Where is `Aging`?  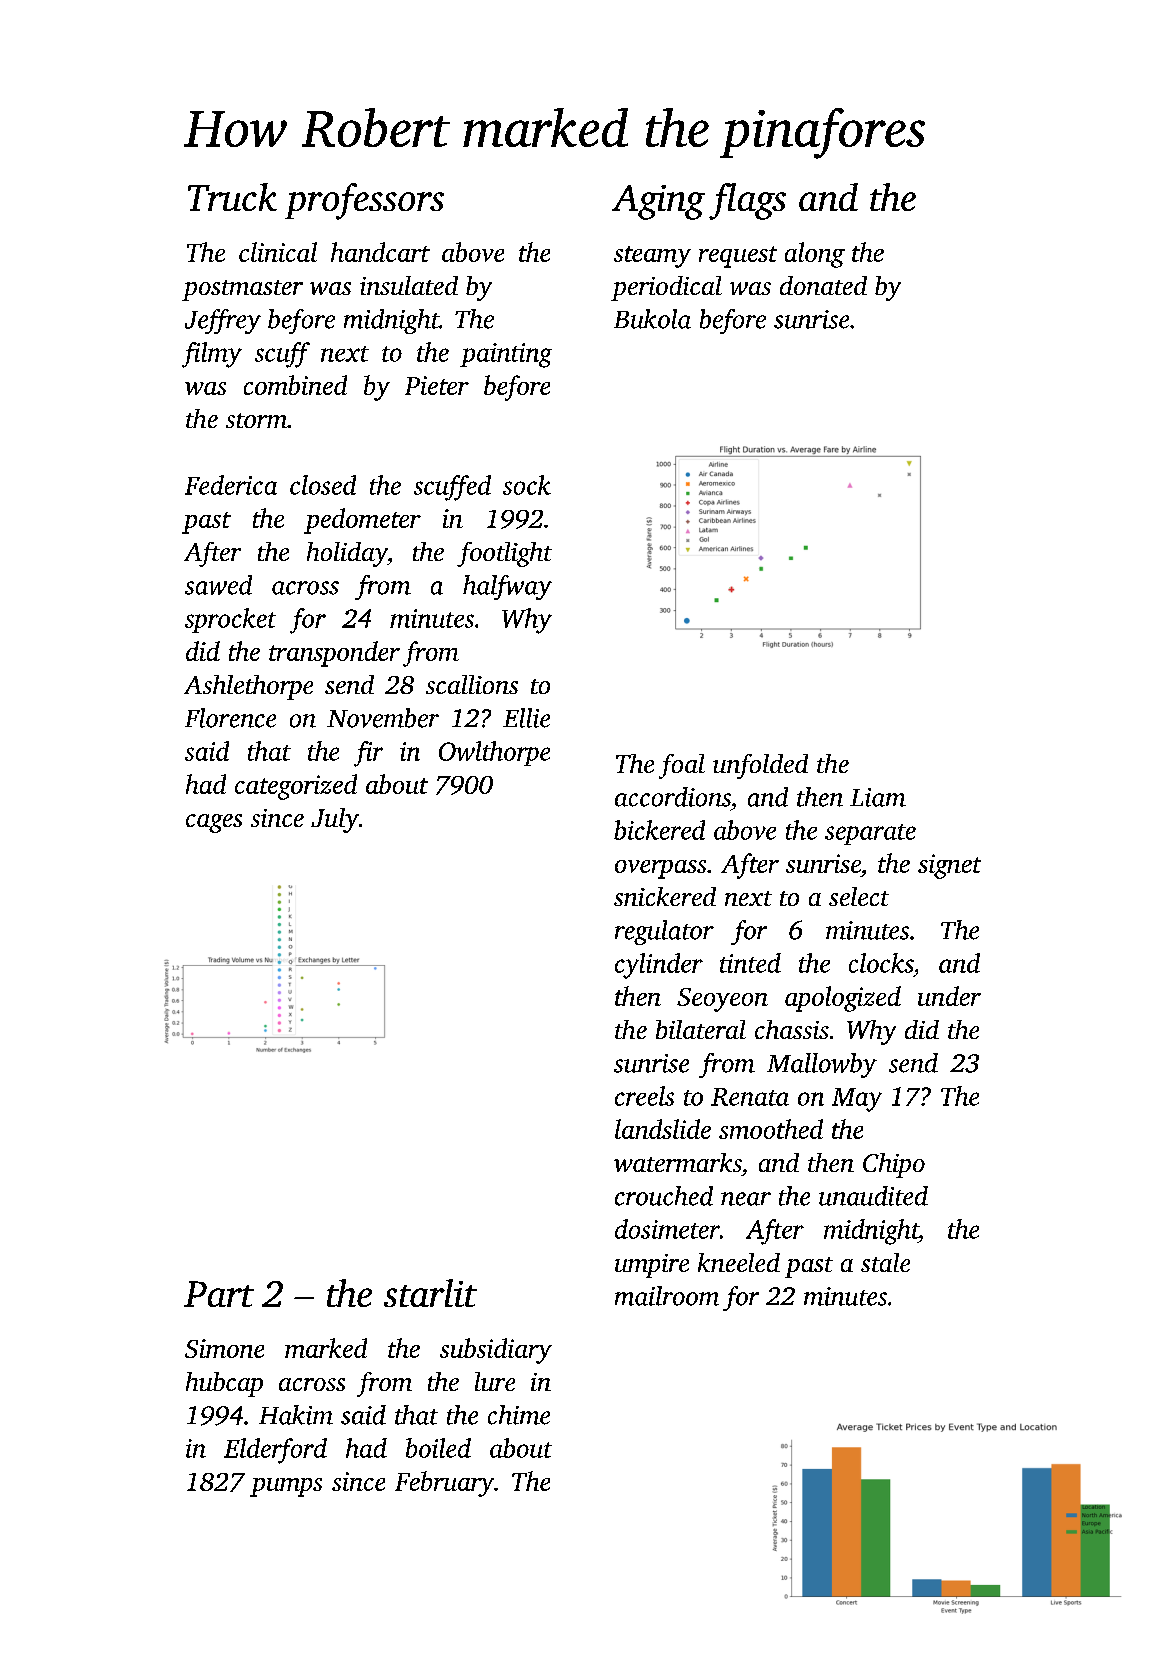
Aging is located at coordinates (658, 202).
